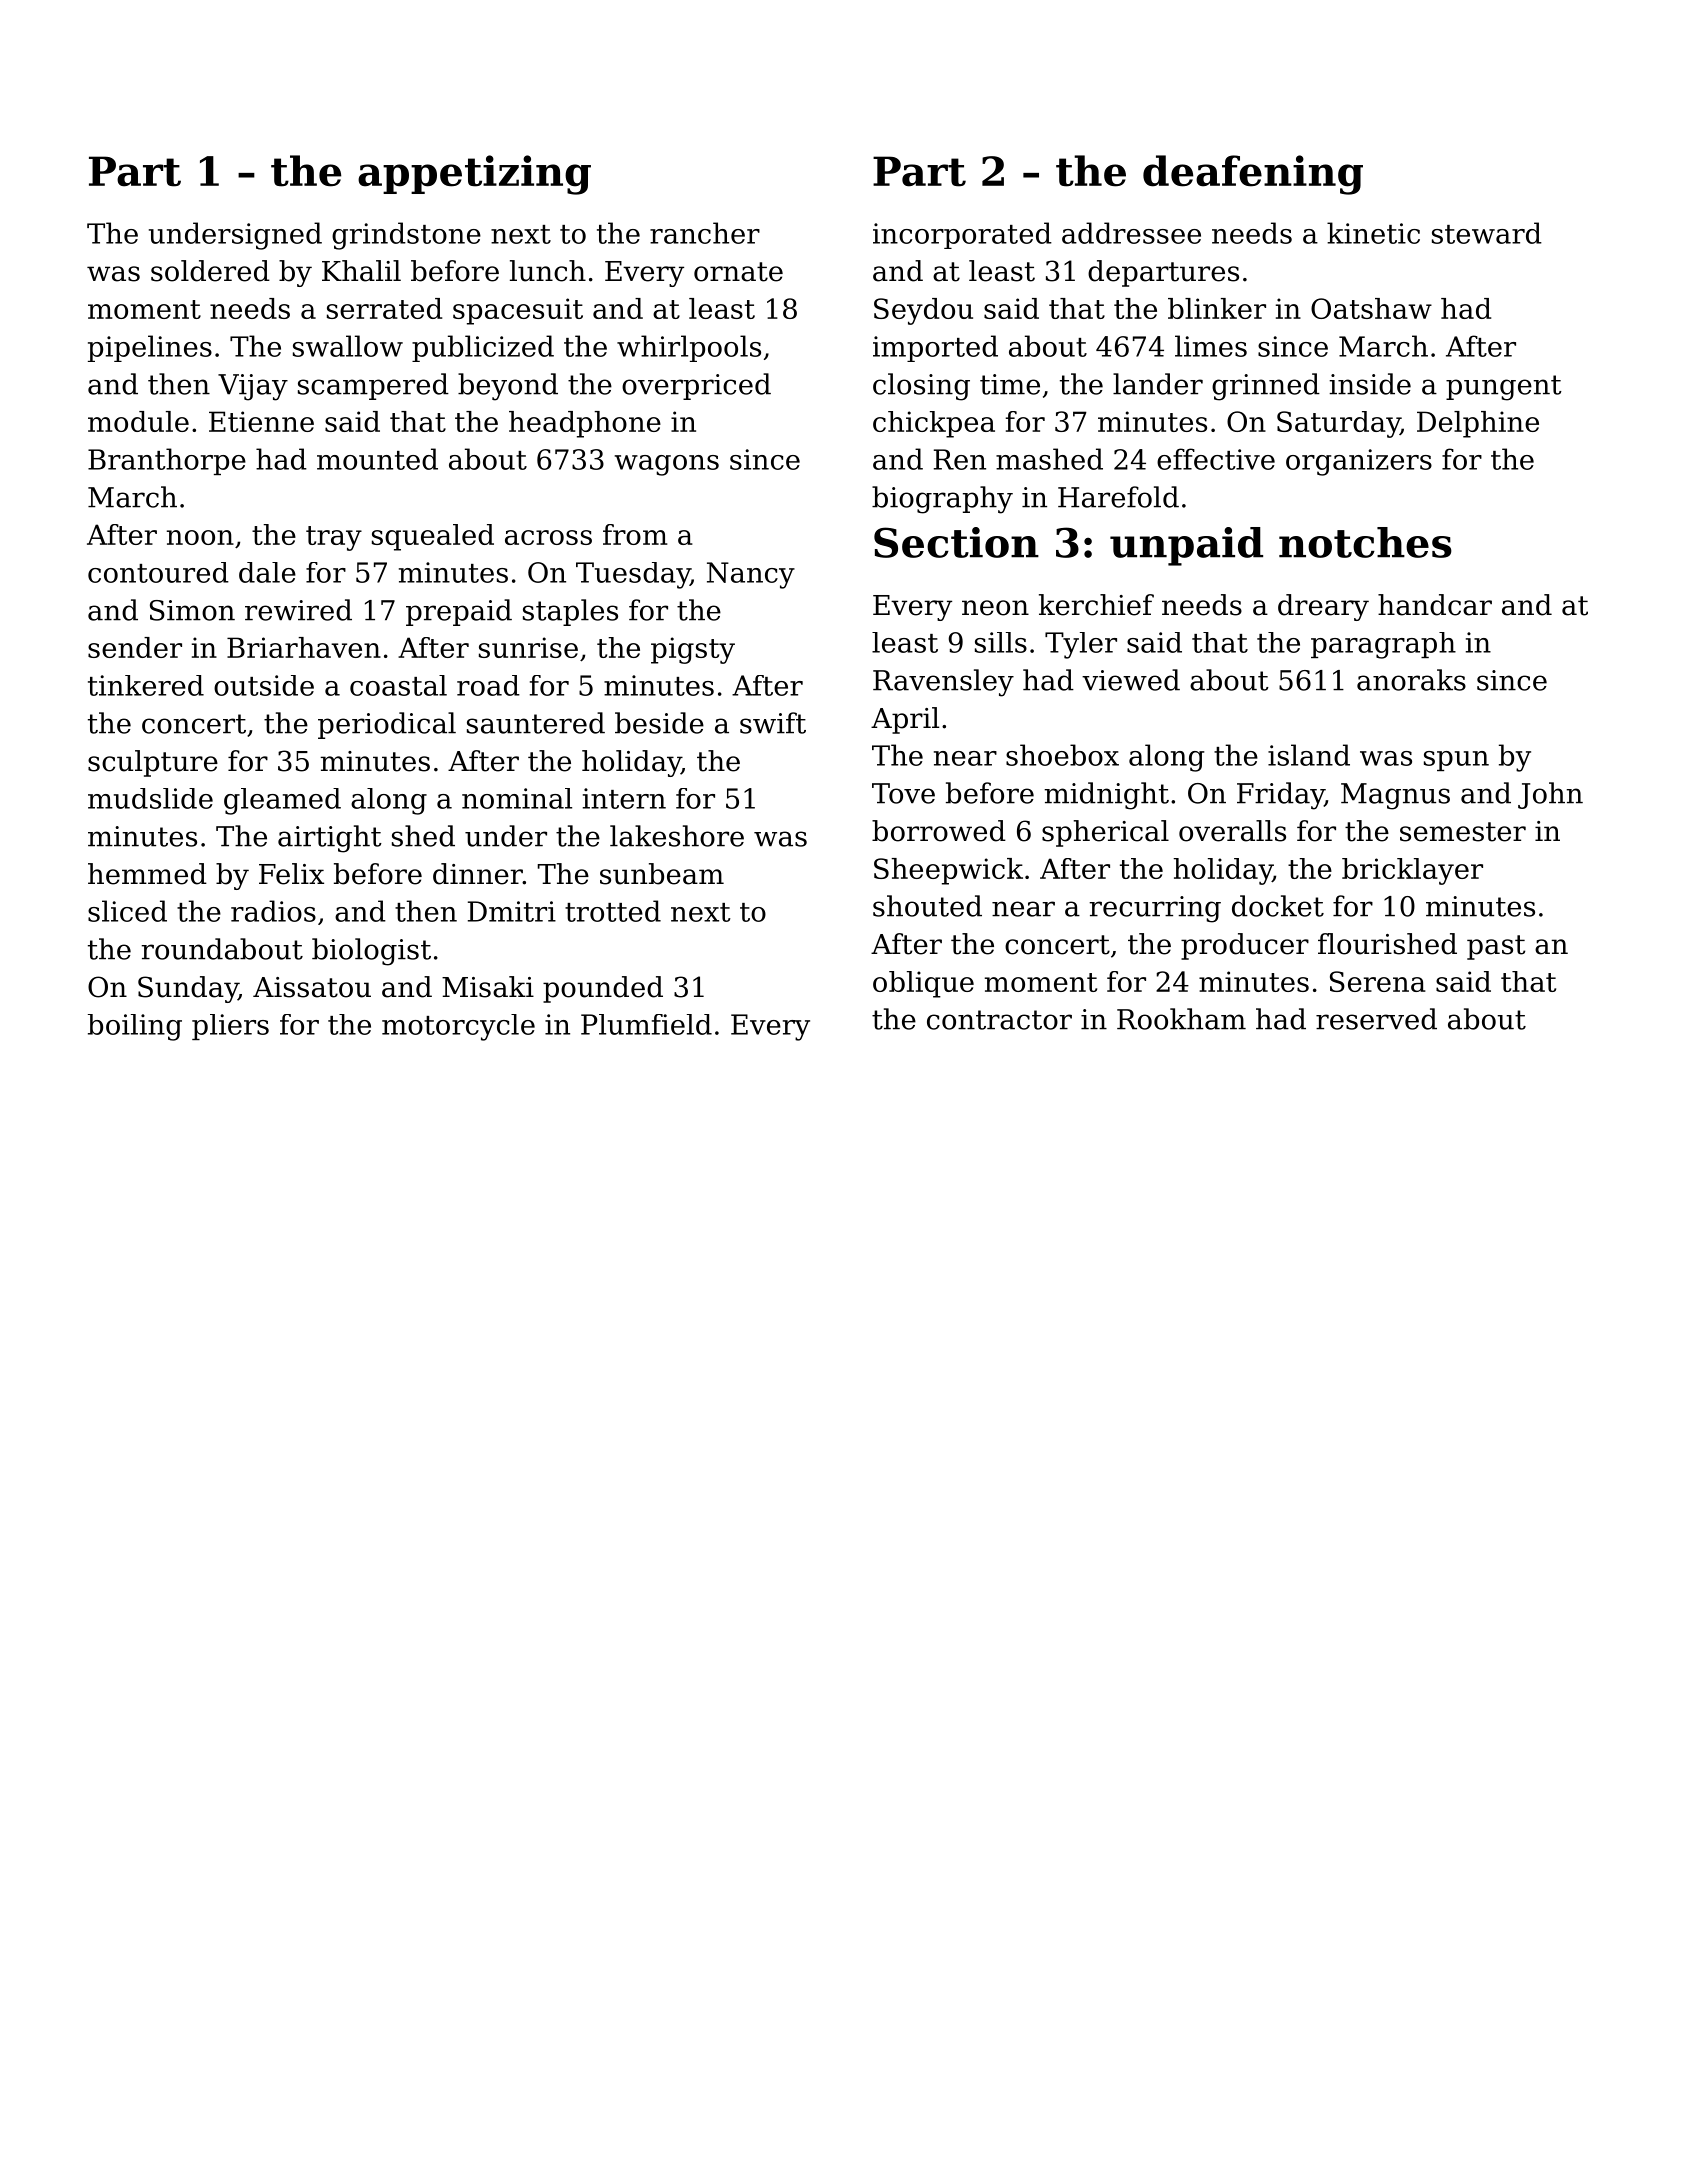  What do you see at coordinates (1253, 175) in the screenshot?
I see `deafening` at bounding box center [1253, 175].
